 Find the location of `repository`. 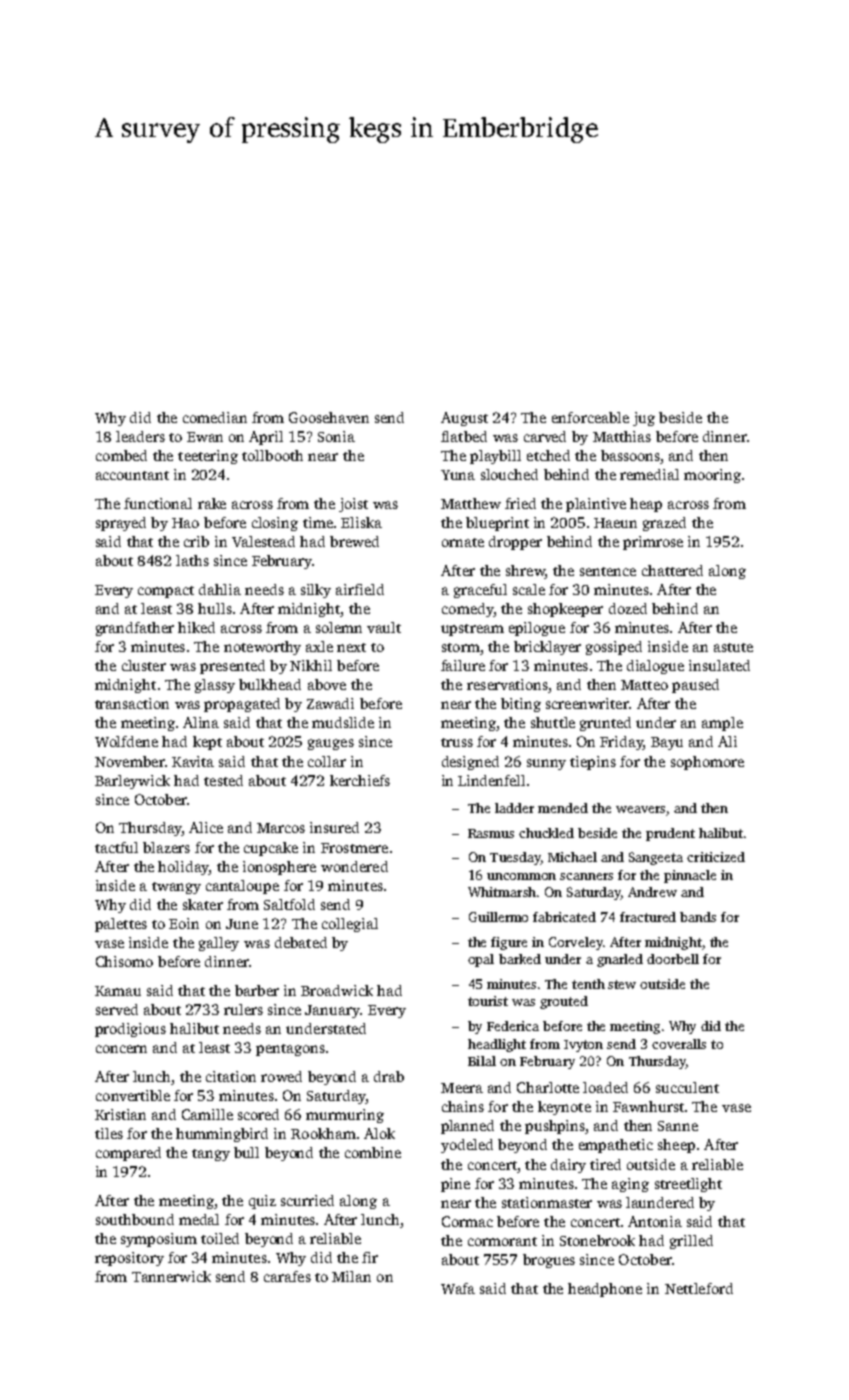

repository is located at coordinates (129, 1259).
